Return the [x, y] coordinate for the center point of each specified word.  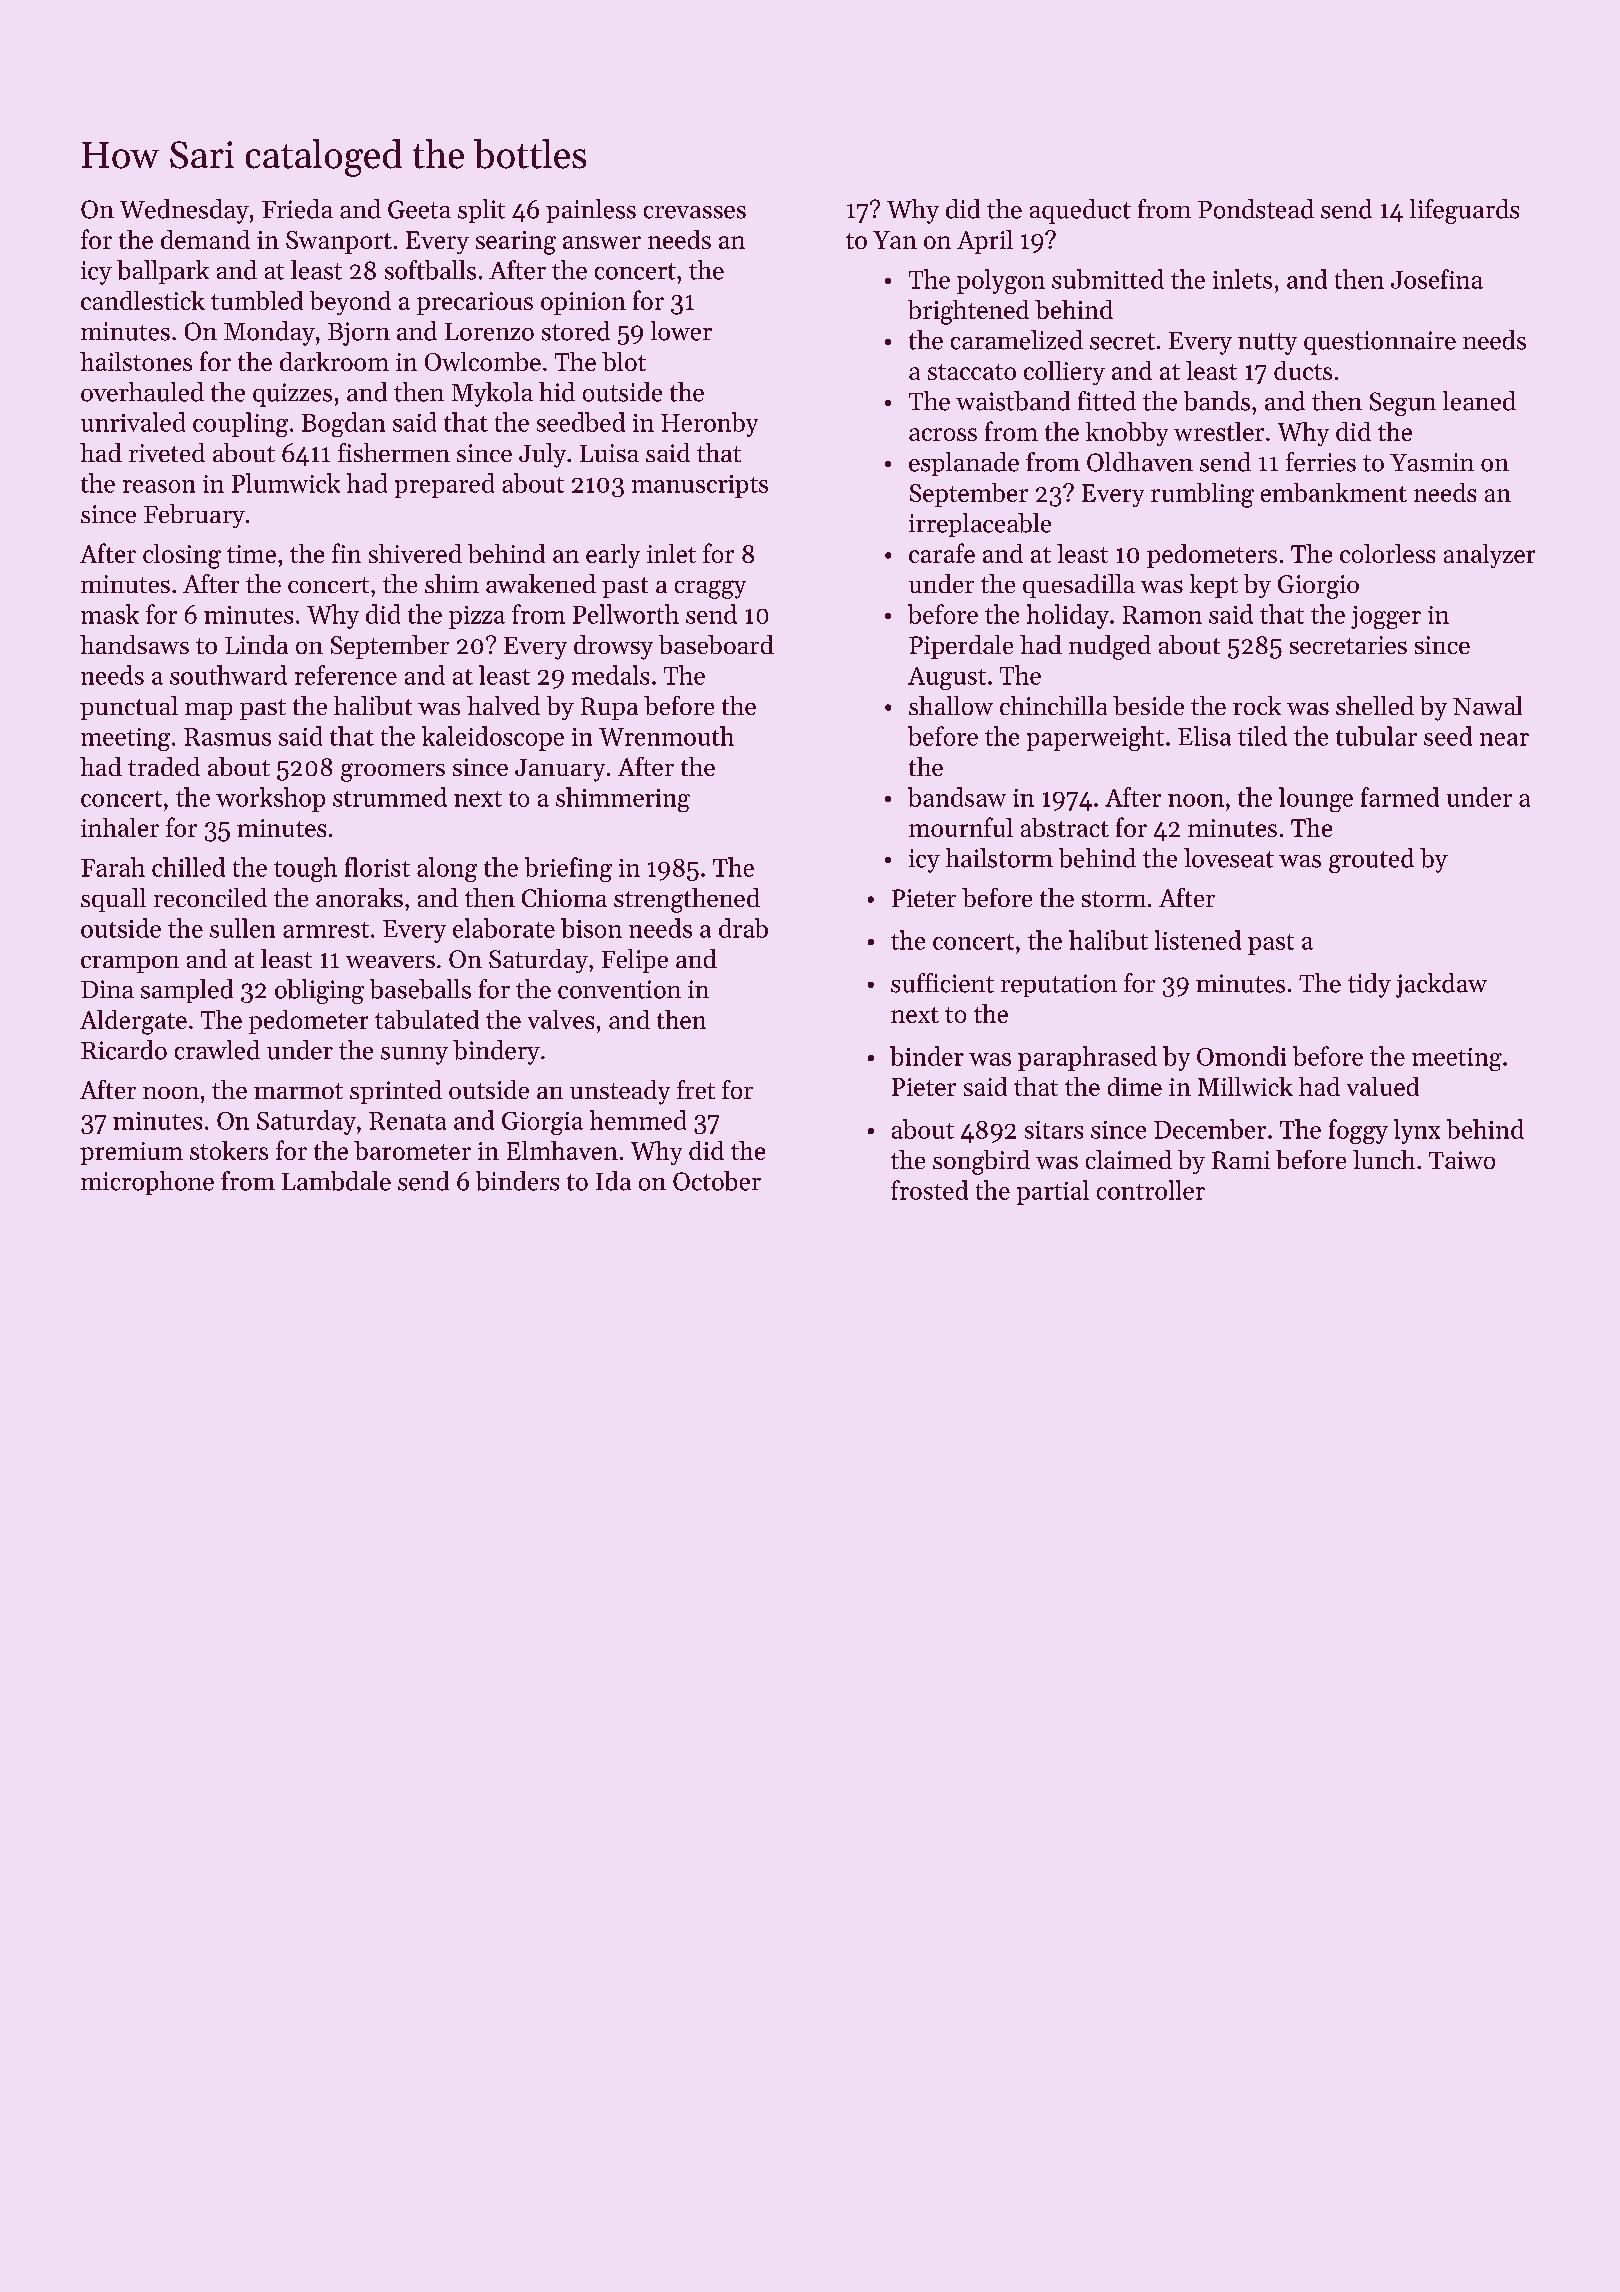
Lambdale [336, 1181]
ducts [1303, 370]
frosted [929, 1190]
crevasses [695, 212]
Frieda [297, 209]
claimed [1129, 1159]
